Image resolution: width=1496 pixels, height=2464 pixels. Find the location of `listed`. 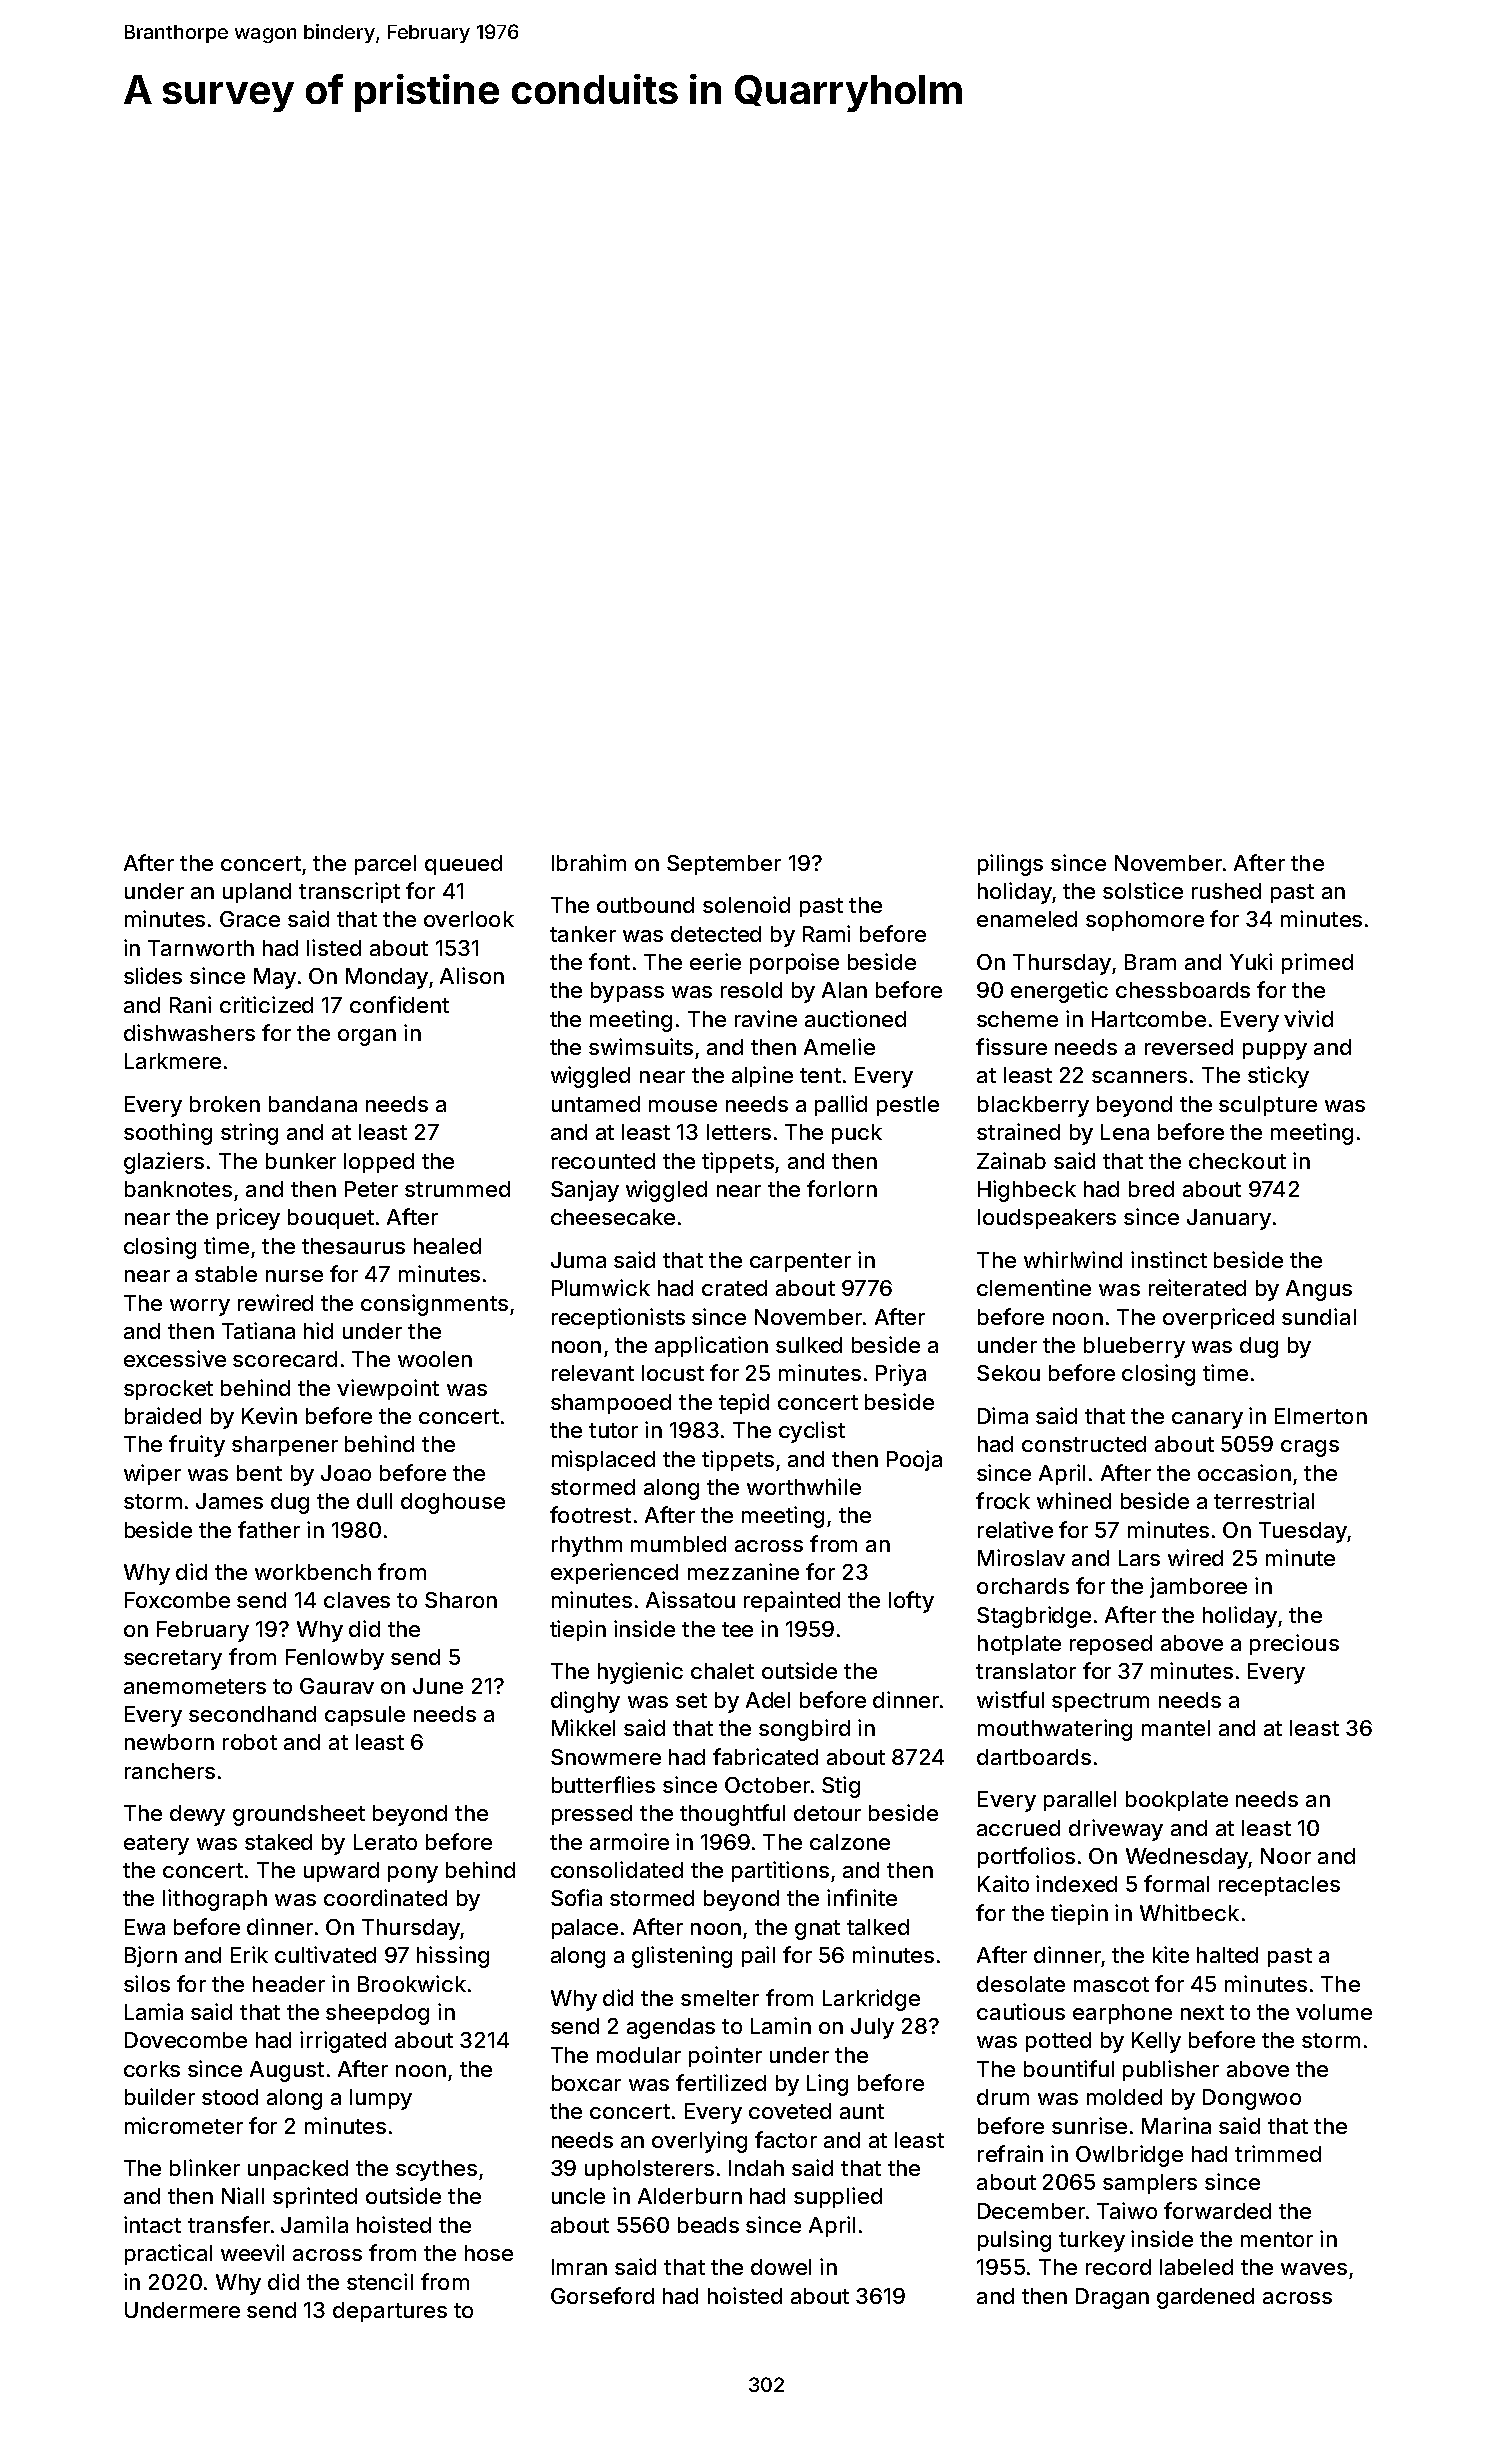

listed is located at coordinates (334, 947).
